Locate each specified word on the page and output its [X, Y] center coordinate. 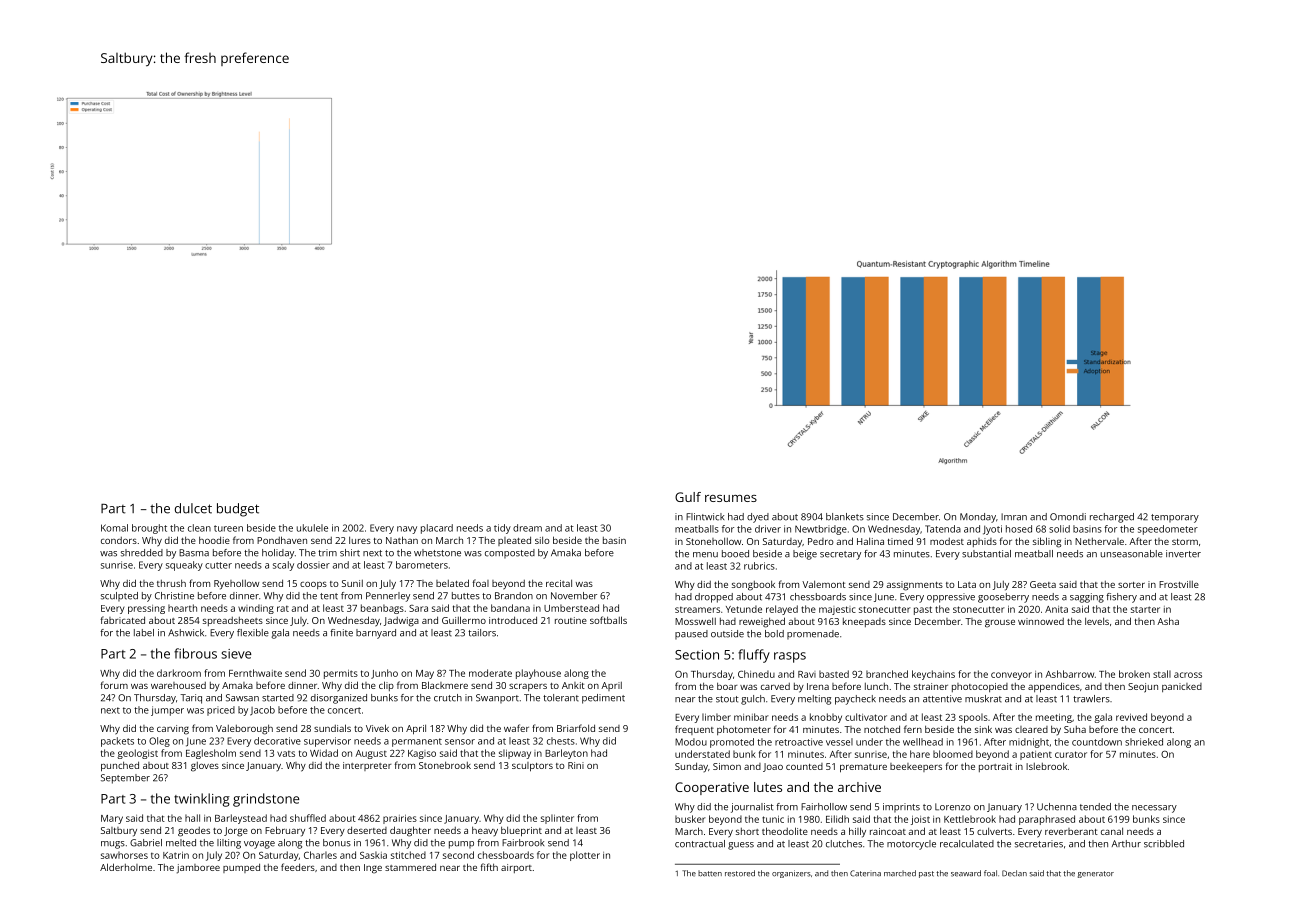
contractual [700, 844]
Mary [112, 819]
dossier [313, 565]
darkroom [179, 673]
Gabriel [146, 843]
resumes [731, 498]
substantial [986, 554]
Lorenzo [953, 807]
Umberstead [571, 608]
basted [834, 674]
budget [238, 510]
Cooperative [712, 788]
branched [887, 674]
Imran [1014, 517]
